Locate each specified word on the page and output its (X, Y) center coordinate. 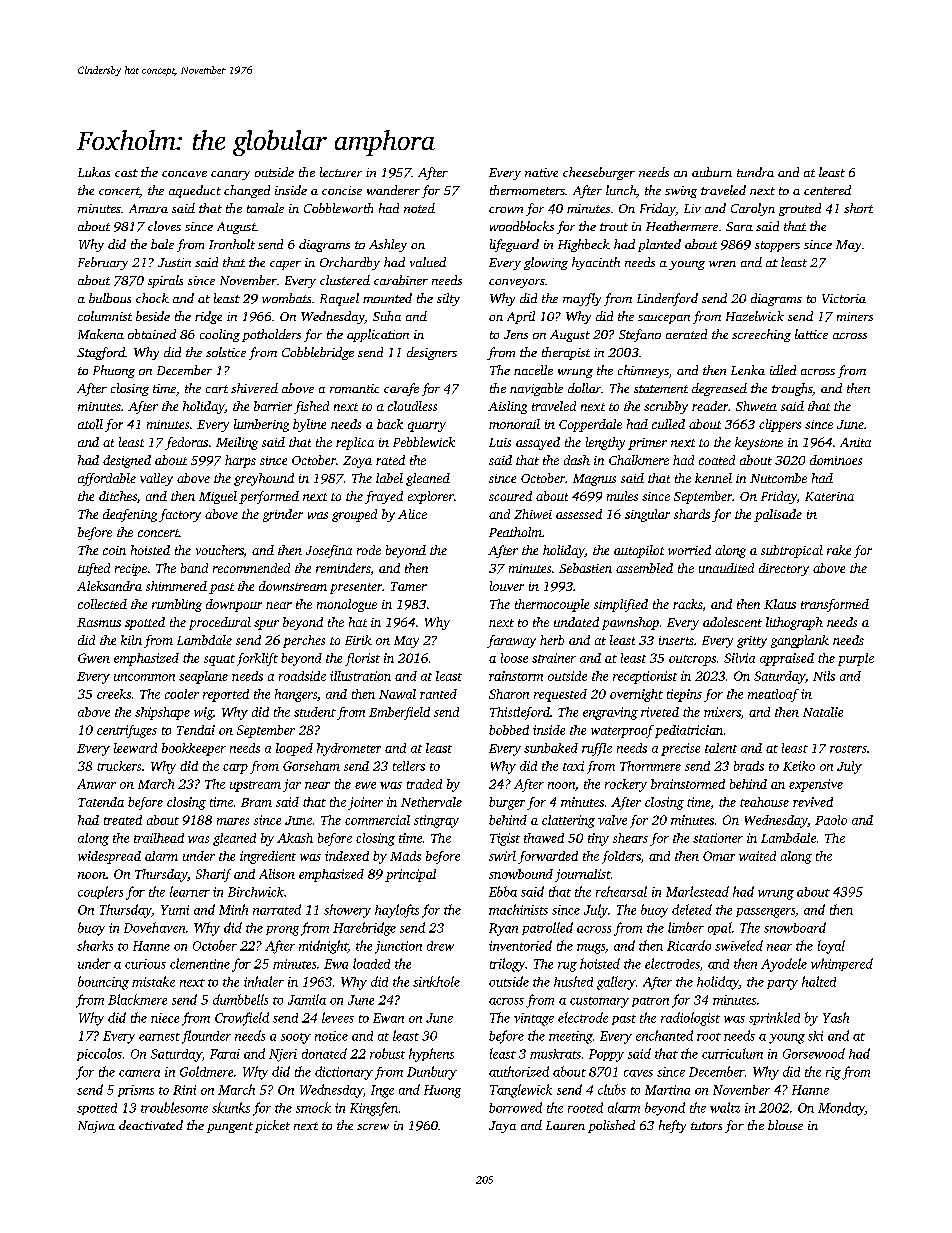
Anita (855, 442)
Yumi (175, 910)
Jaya (502, 1127)
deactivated (151, 1125)
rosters (848, 749)
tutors (706, 1126)
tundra (755, 172)
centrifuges (127, 731)
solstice (226, 352)
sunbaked (551, 748)
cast (126, 173)
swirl (502, 856)
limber (686, 927)
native (541, 172)
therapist (566, 353)
